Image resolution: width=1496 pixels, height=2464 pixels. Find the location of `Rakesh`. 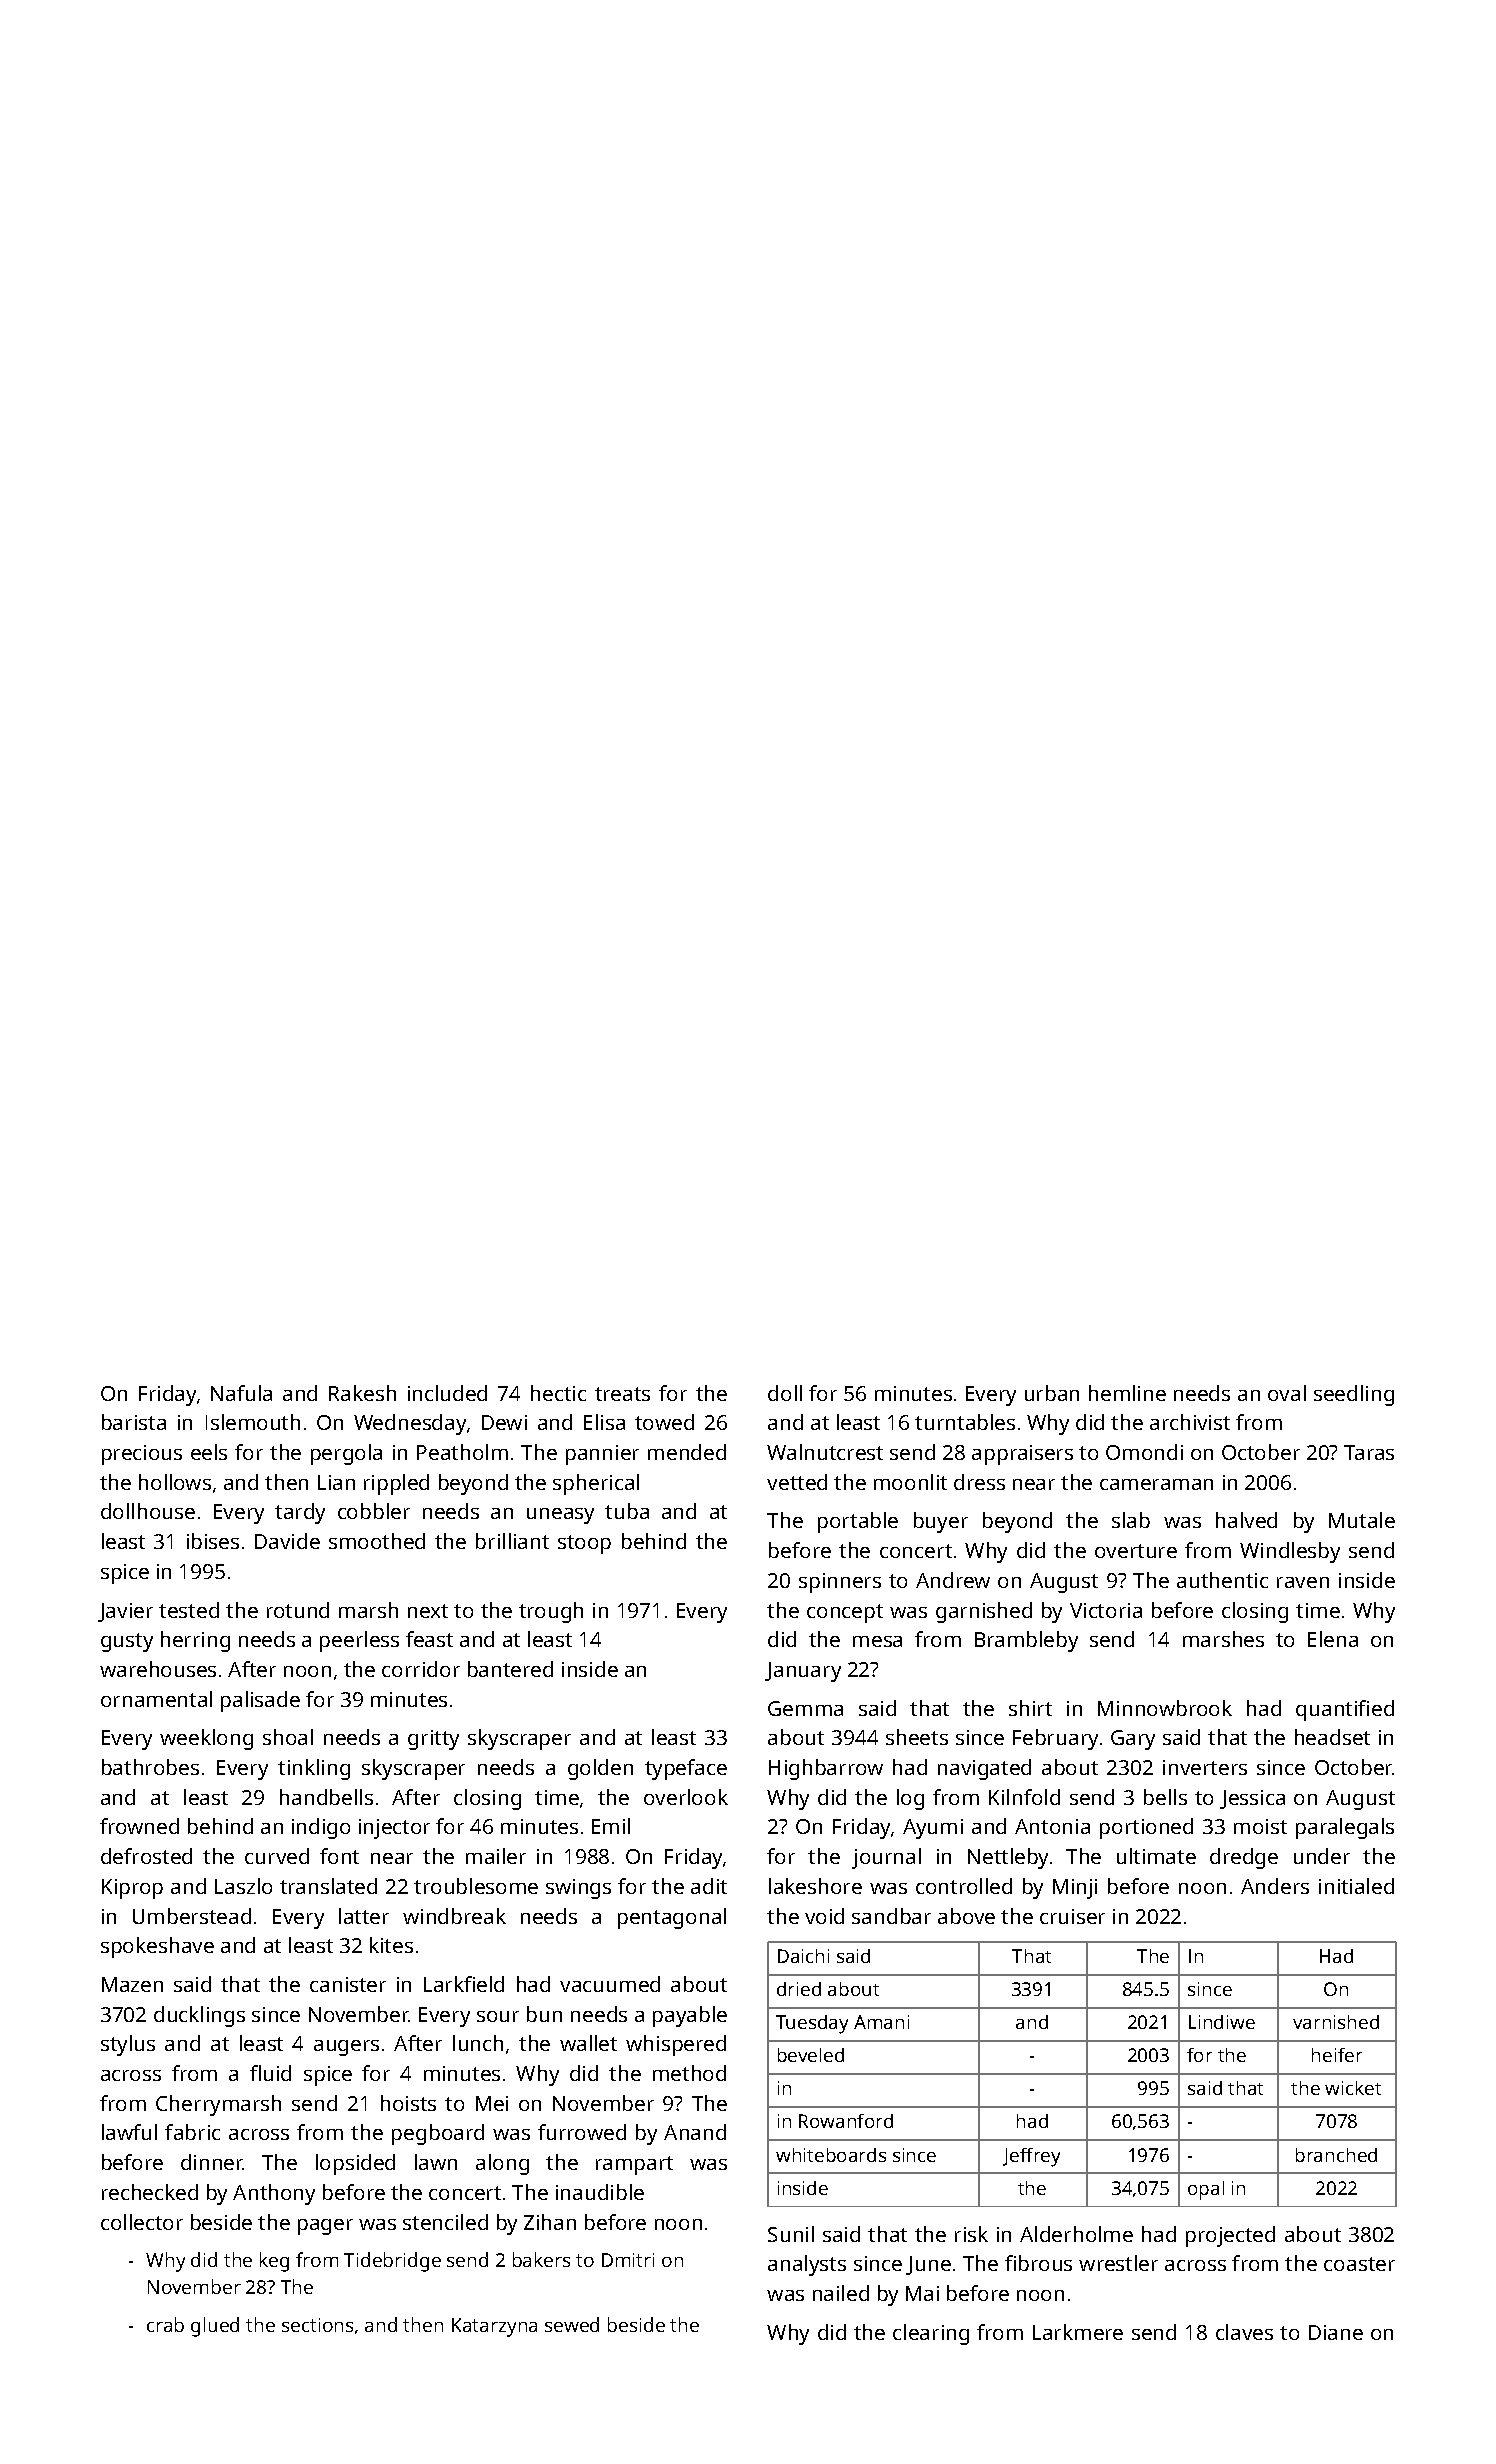

Rakesh is located at coordinates (362, 1393).
